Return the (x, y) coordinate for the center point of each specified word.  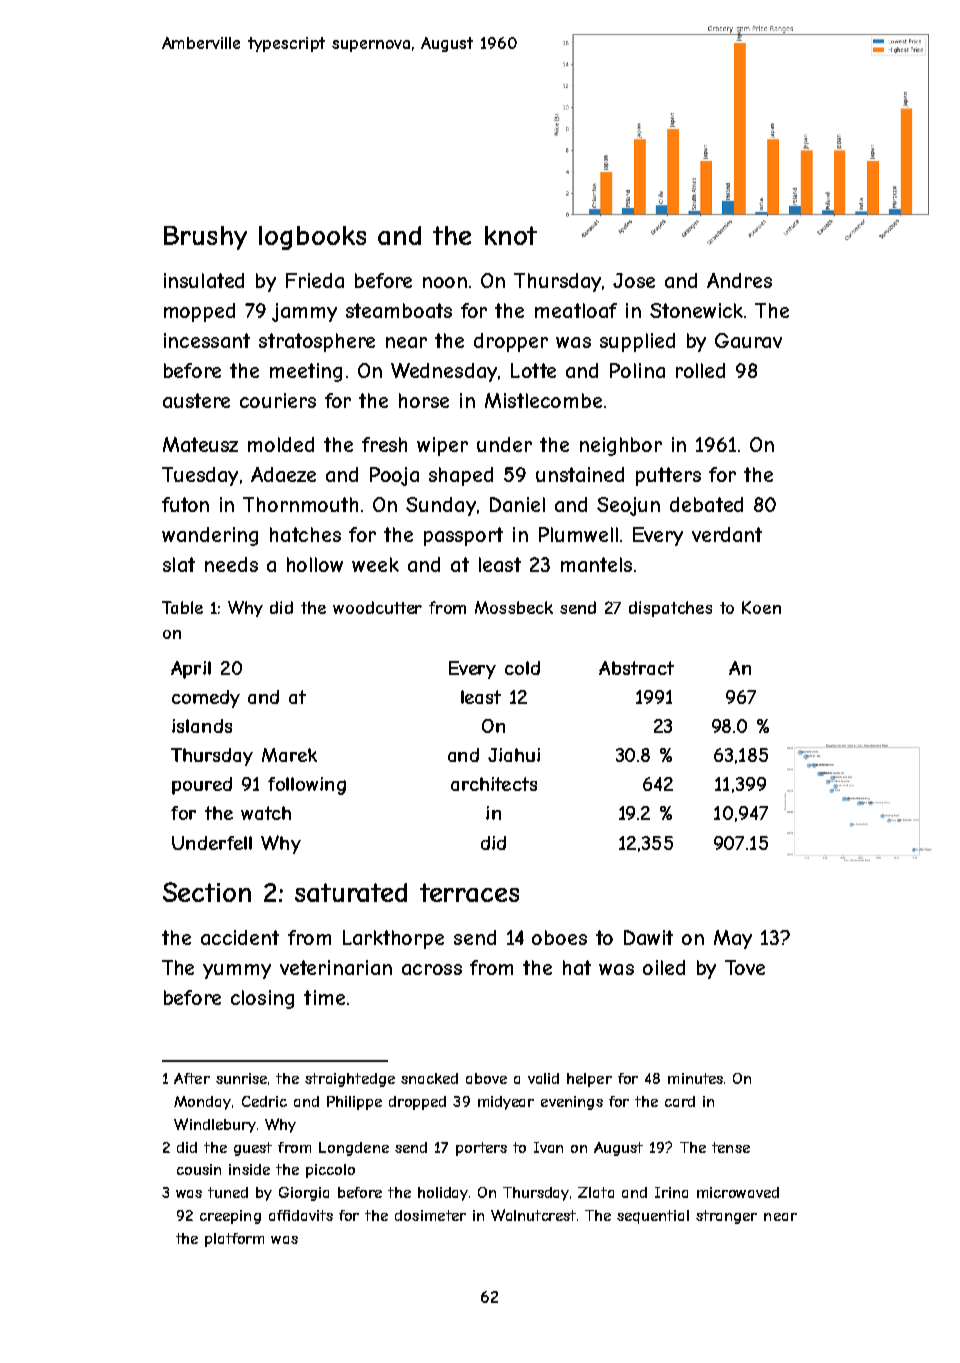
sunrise (241, 1078)
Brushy (205, 238)
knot (511, 235)
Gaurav (748, 340)
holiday (443, 1194)
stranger (726, 1217)
